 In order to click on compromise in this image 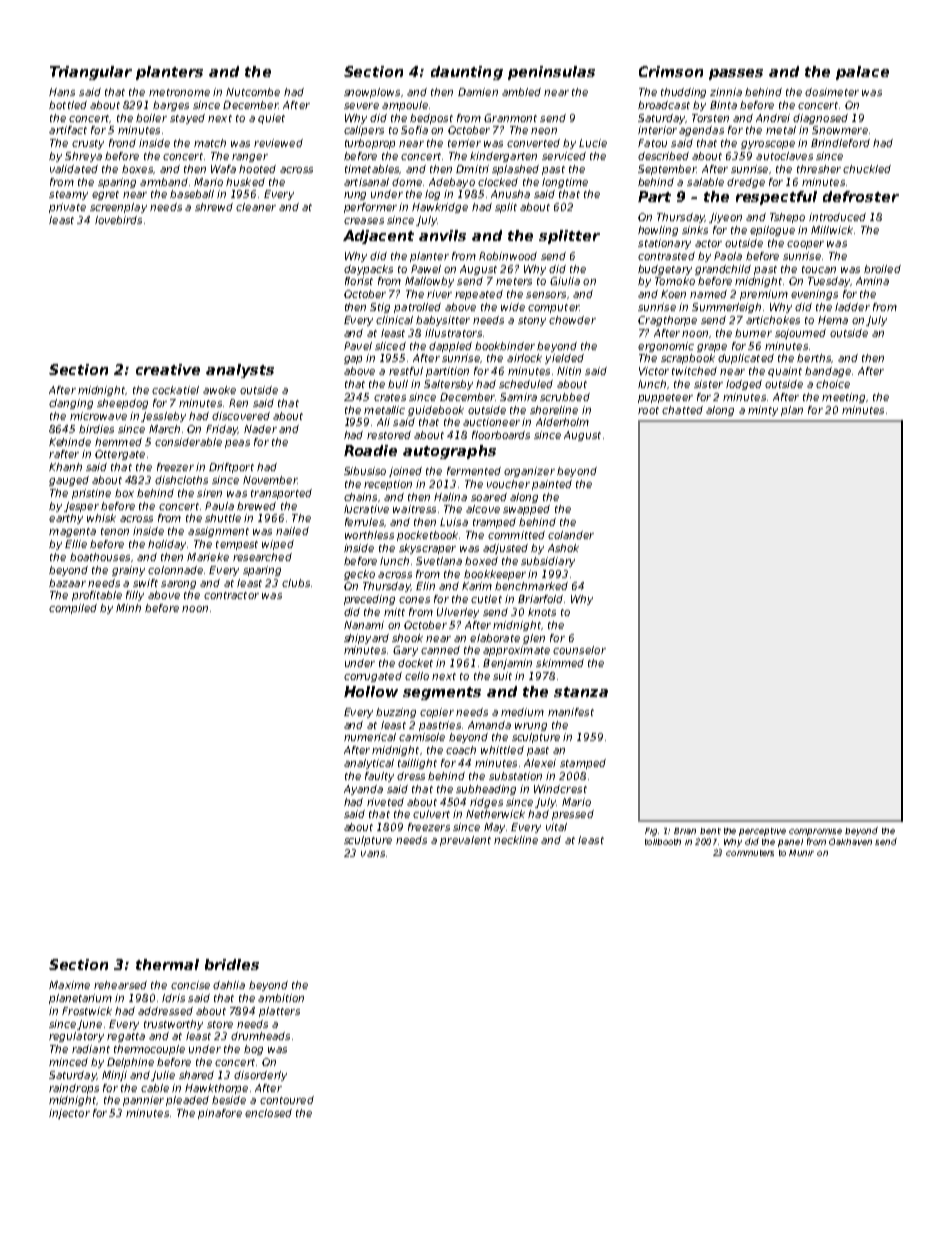, I will do `click(815, 832)`.
